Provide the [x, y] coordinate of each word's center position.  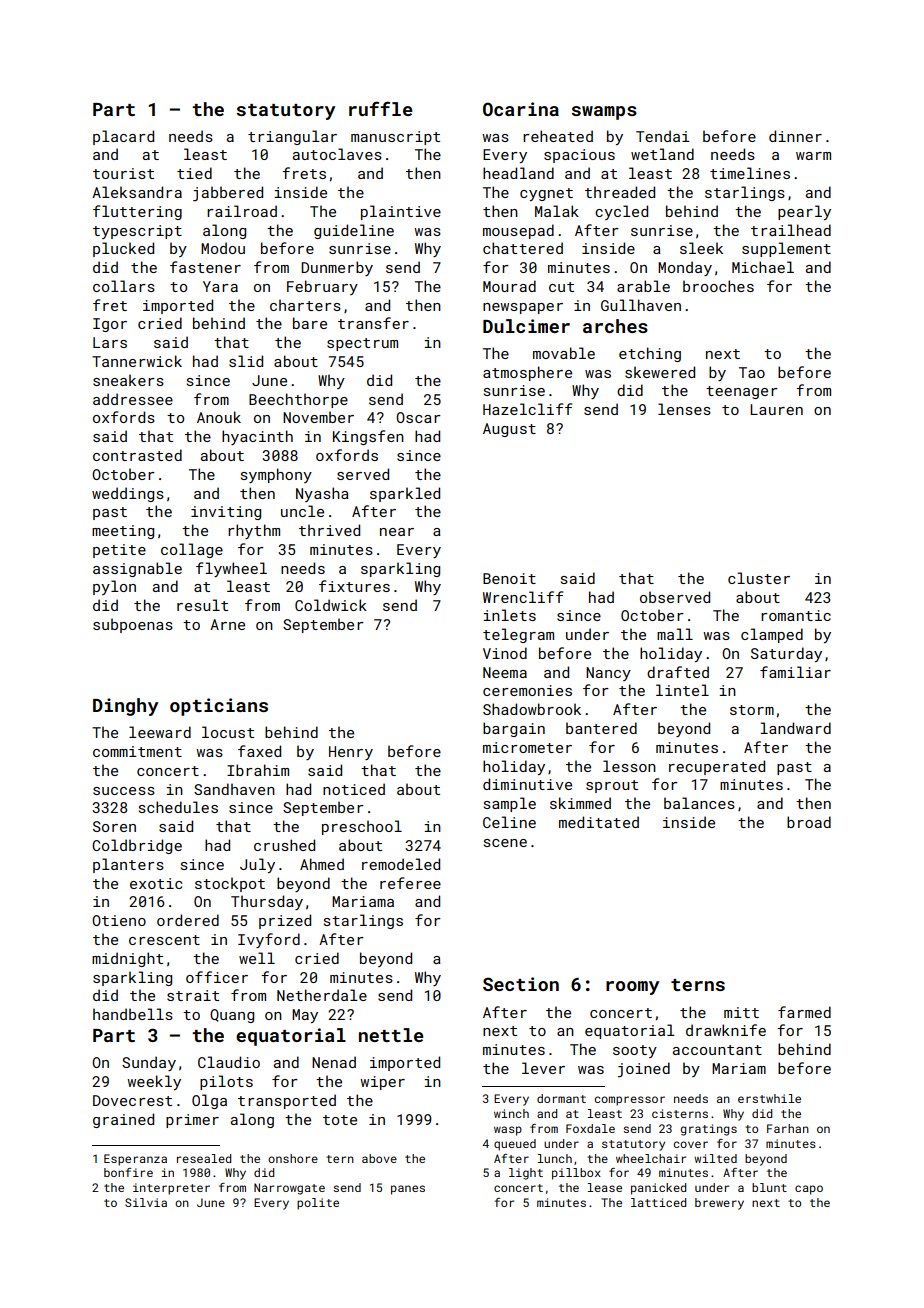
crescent [164, 940]
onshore [293, 1158]
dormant [561, 1098]
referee [410, 883]
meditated [599, 822]
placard [123, 137]
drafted [678, 672]
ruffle [380, 108]
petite [119, 551]
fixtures [354, 586]
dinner [795, 136]
